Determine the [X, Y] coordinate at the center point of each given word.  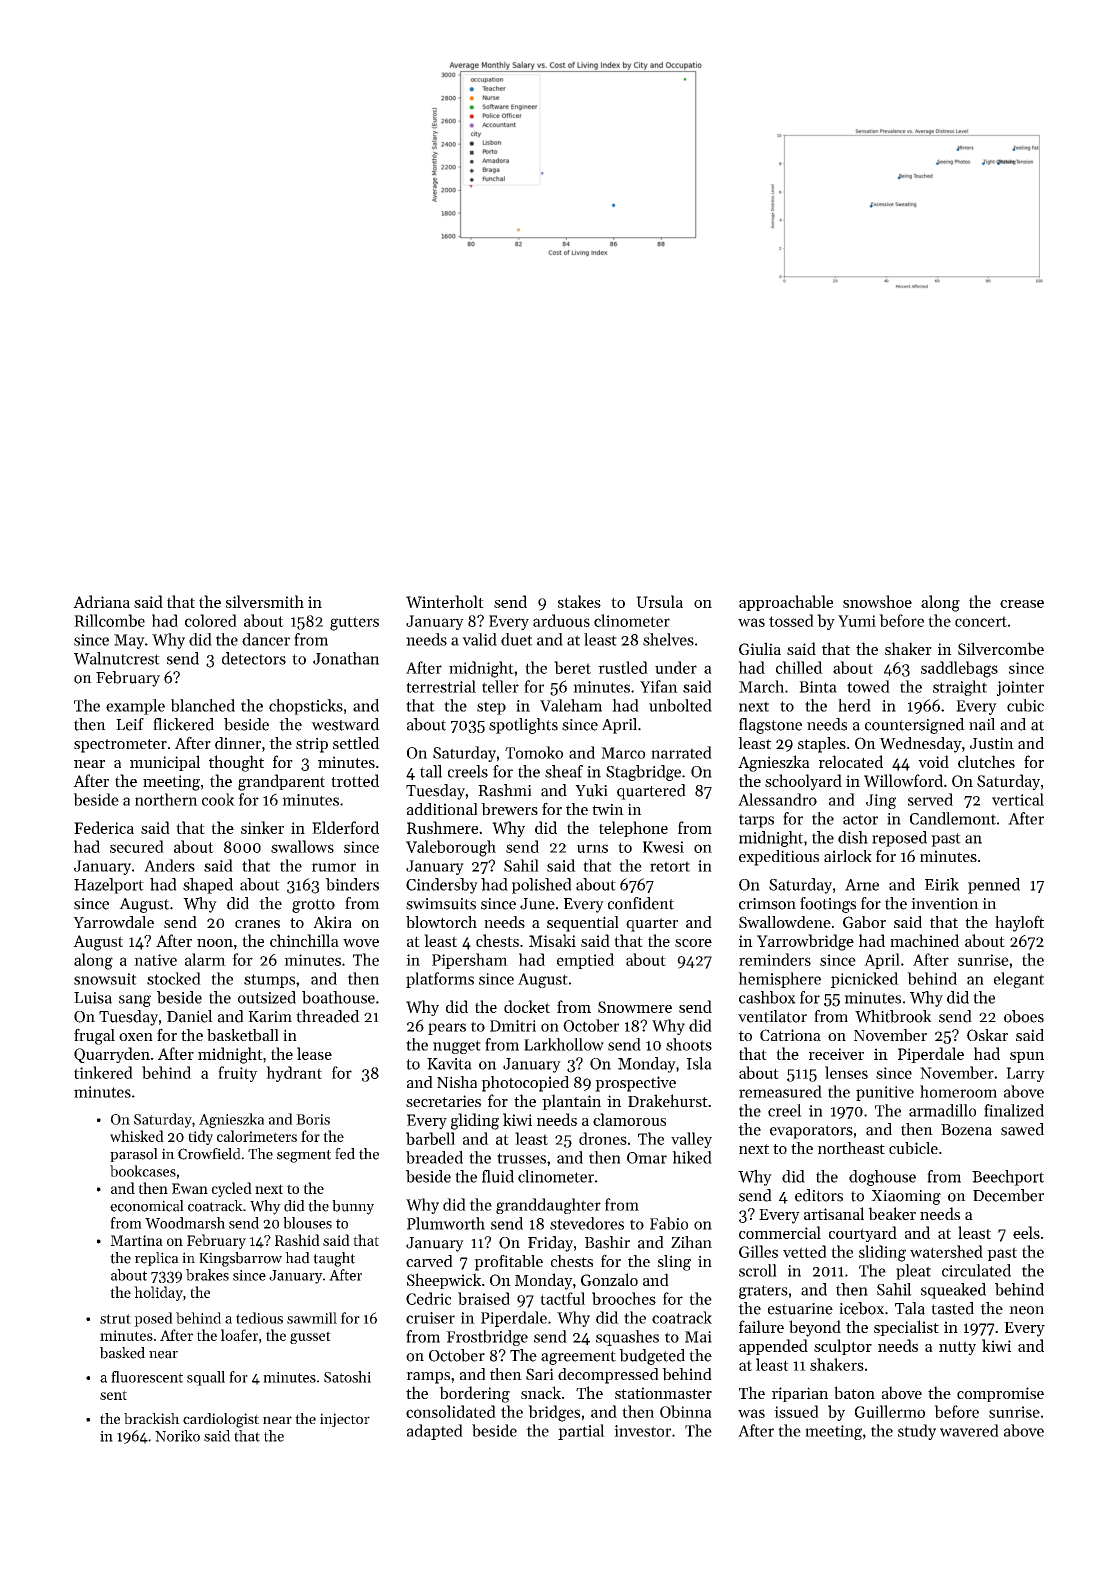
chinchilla [304, 940]
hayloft [1019, 923]
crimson [767, 904]
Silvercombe [1001, 648]
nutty [957, 1348]
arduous [561, 620]
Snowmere [635, 1007]
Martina [137, 1240]
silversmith [265, 601]
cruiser [430, 1318]
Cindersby [442, 886]
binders [352, 884]
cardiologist [221, 1420]
